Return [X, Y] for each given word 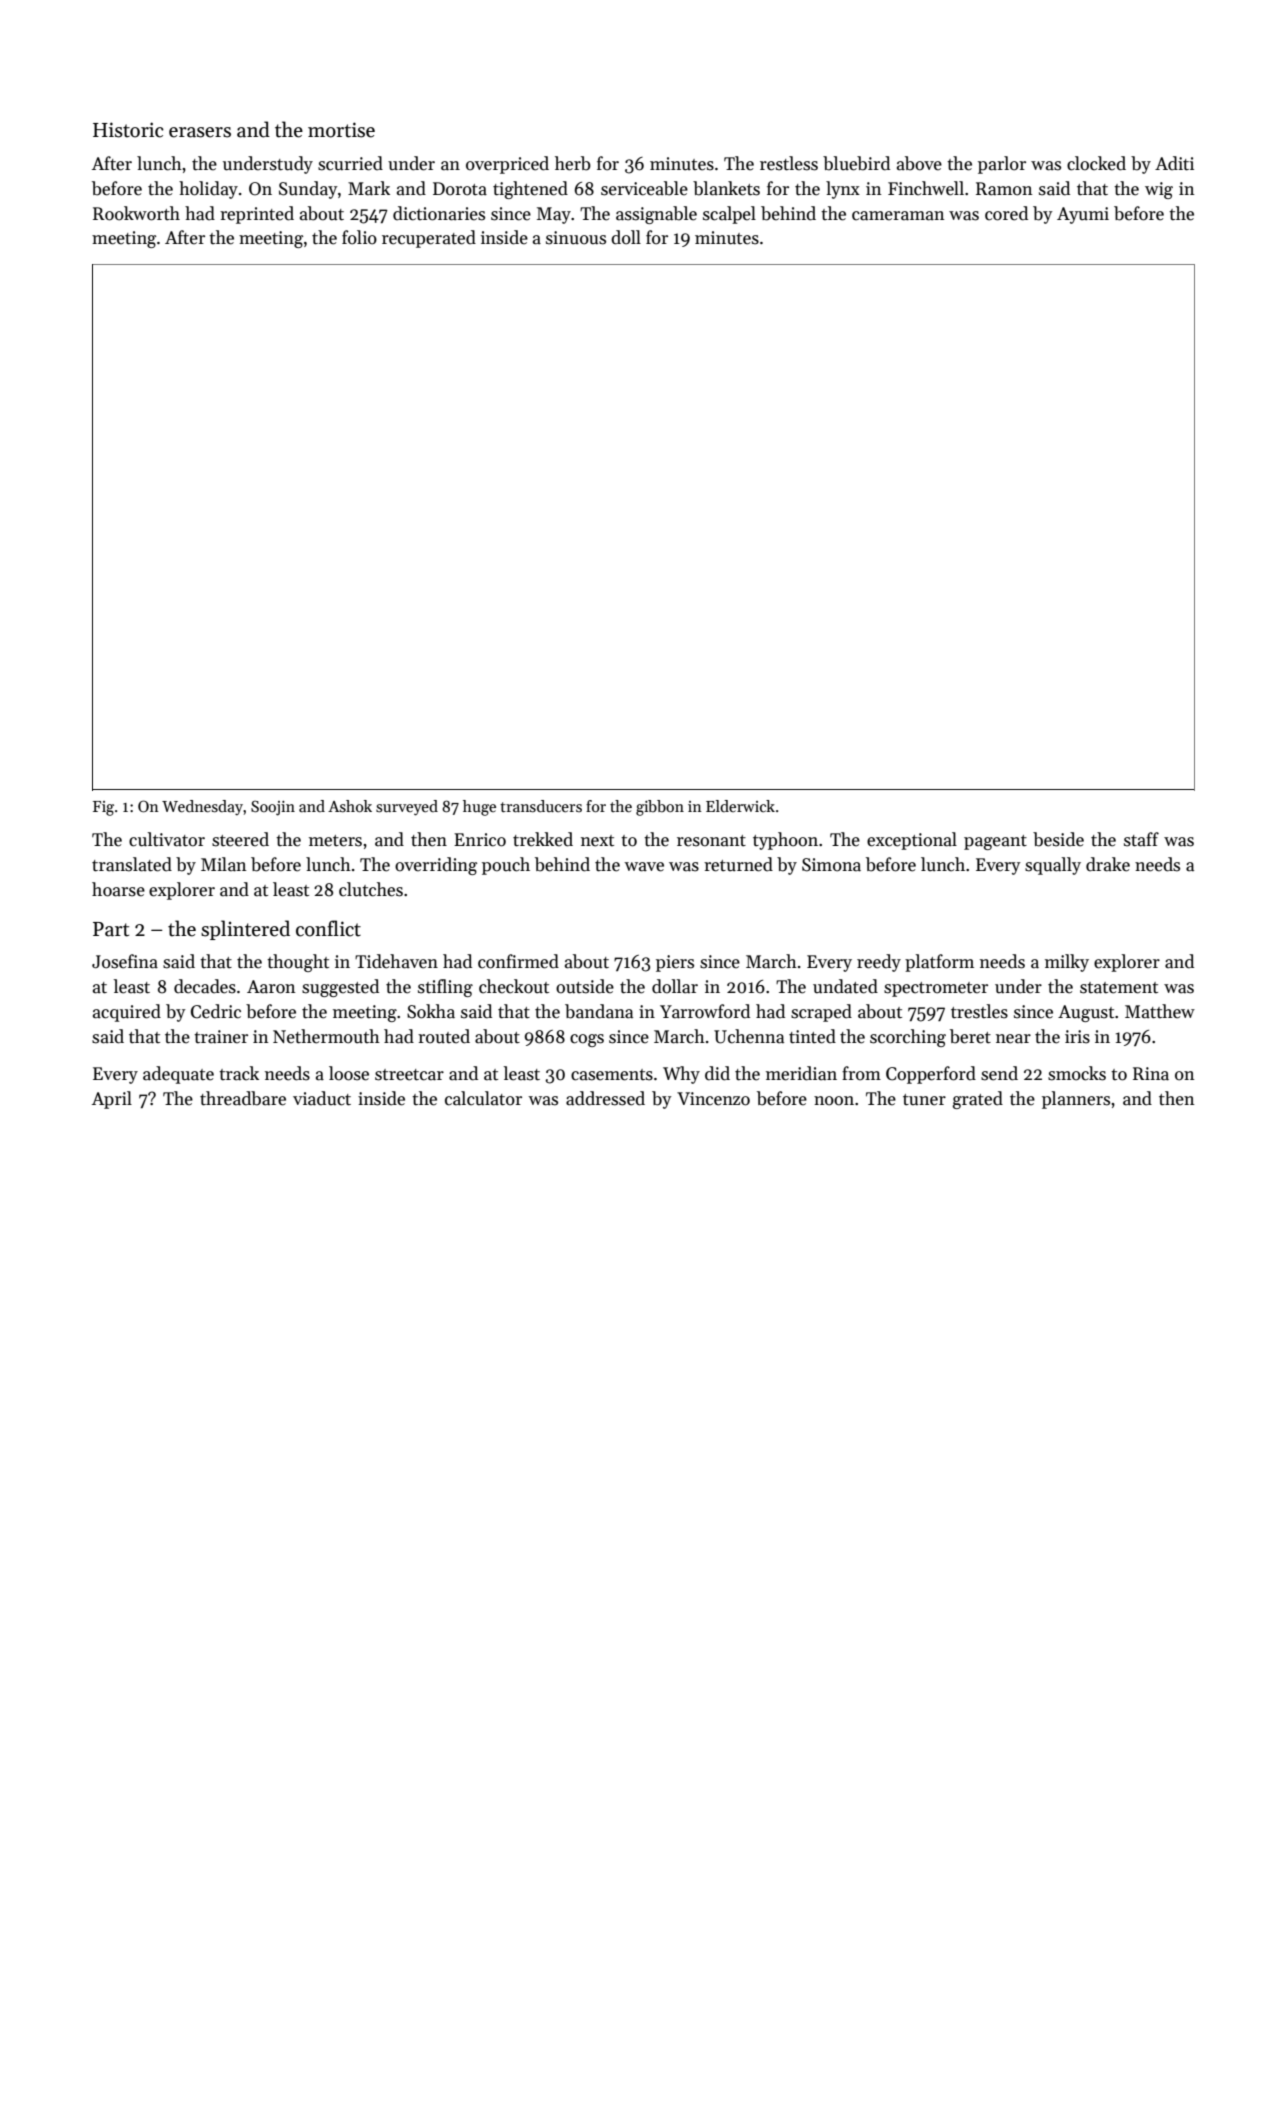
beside [1058, 839]
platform [939, 963]
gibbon [660, 808]
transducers [541, 806]
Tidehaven [396, 961]
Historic [128, 130]
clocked [1096, 163]
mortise [341, 130]
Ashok [350, 806]
